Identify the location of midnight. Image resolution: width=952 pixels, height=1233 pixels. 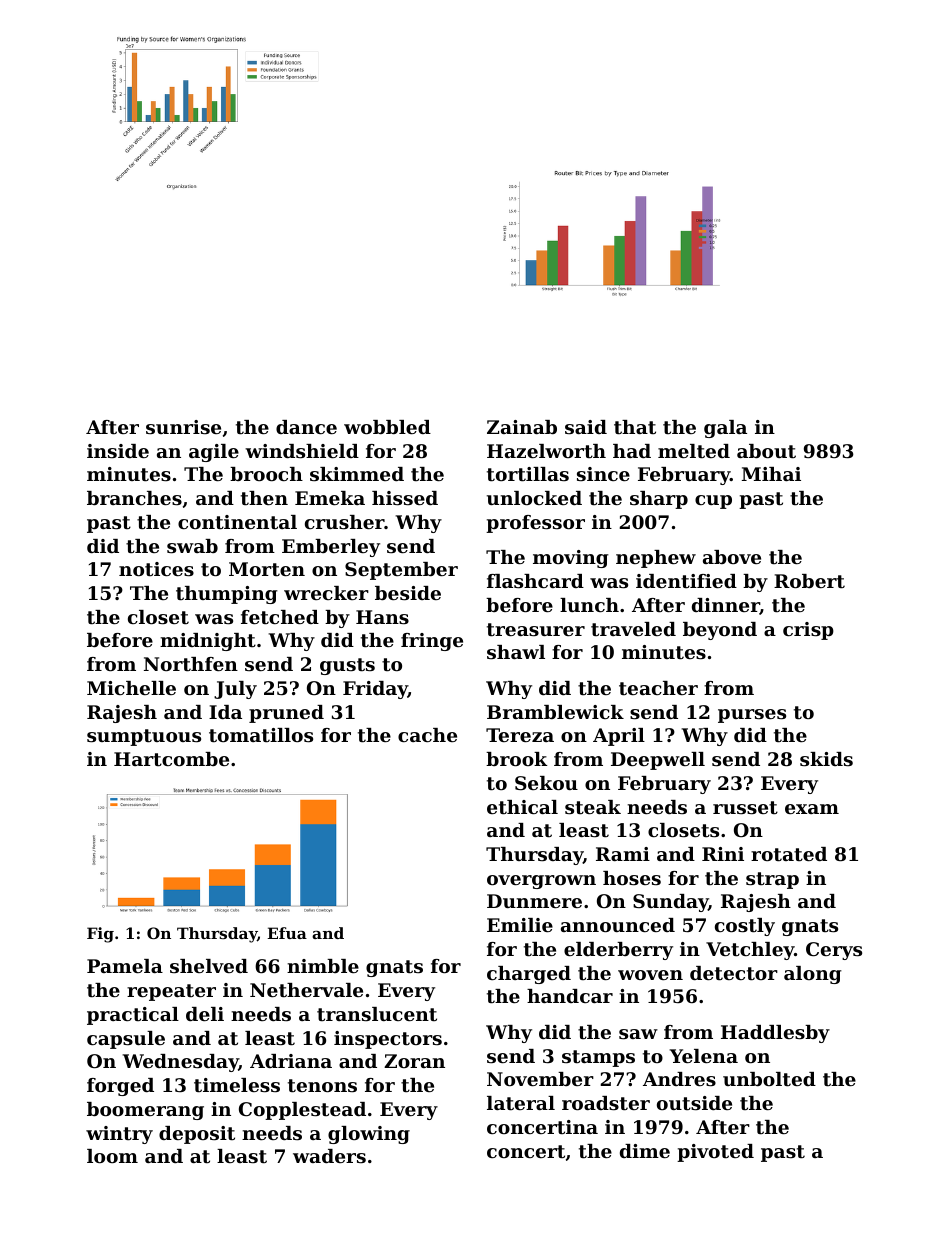
(208, 642).
